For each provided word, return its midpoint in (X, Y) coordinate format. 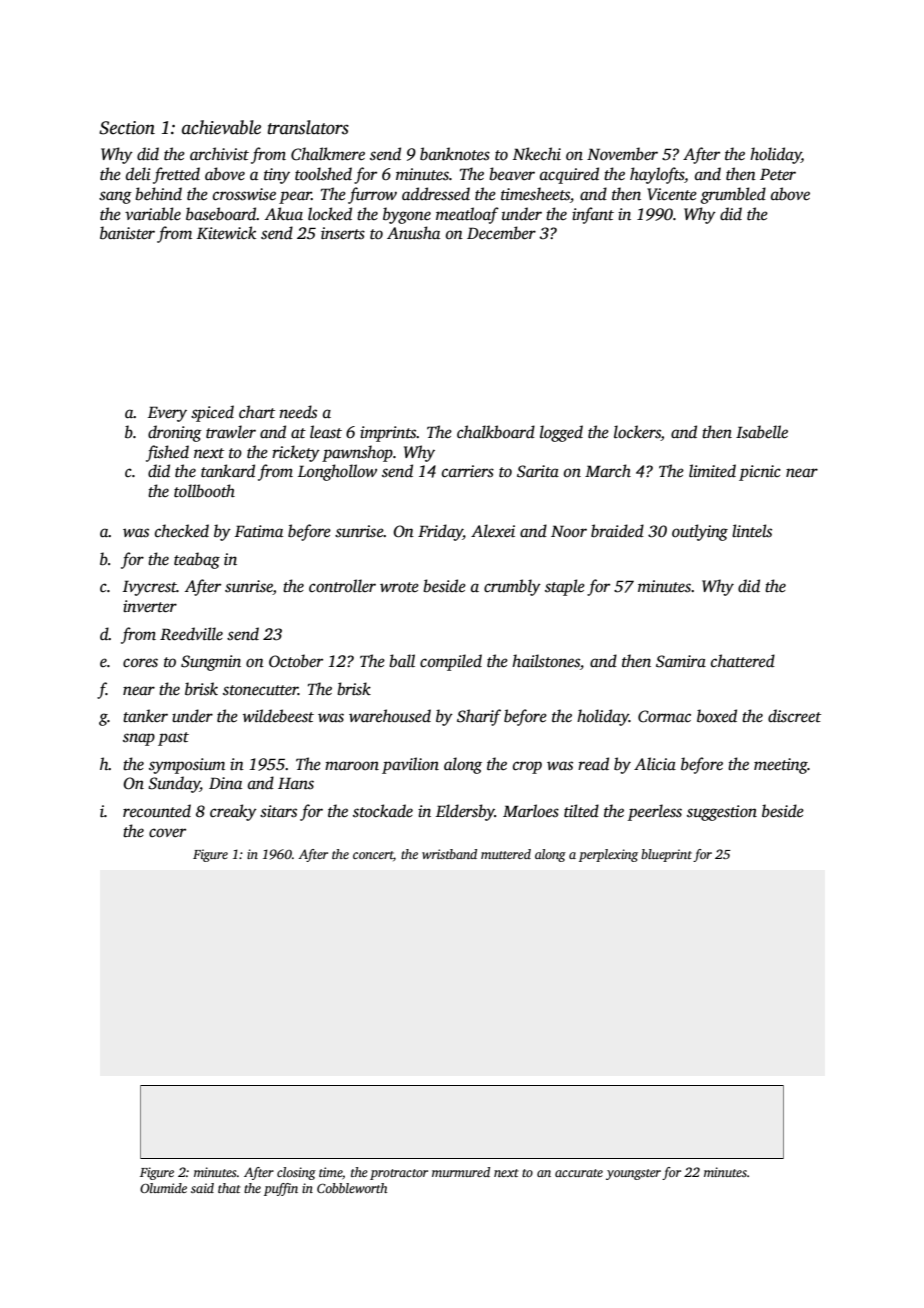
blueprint (666, 855)
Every (167, 414)
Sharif (479, 717)
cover (167, 833)
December (501, 233)
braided (617, 531)
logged (561, 433)
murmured (461, 1172)
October (296, 661)
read (593, 763)
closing (296, 1173)
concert (373, 856)
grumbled (733, 195)
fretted (176, 175)
